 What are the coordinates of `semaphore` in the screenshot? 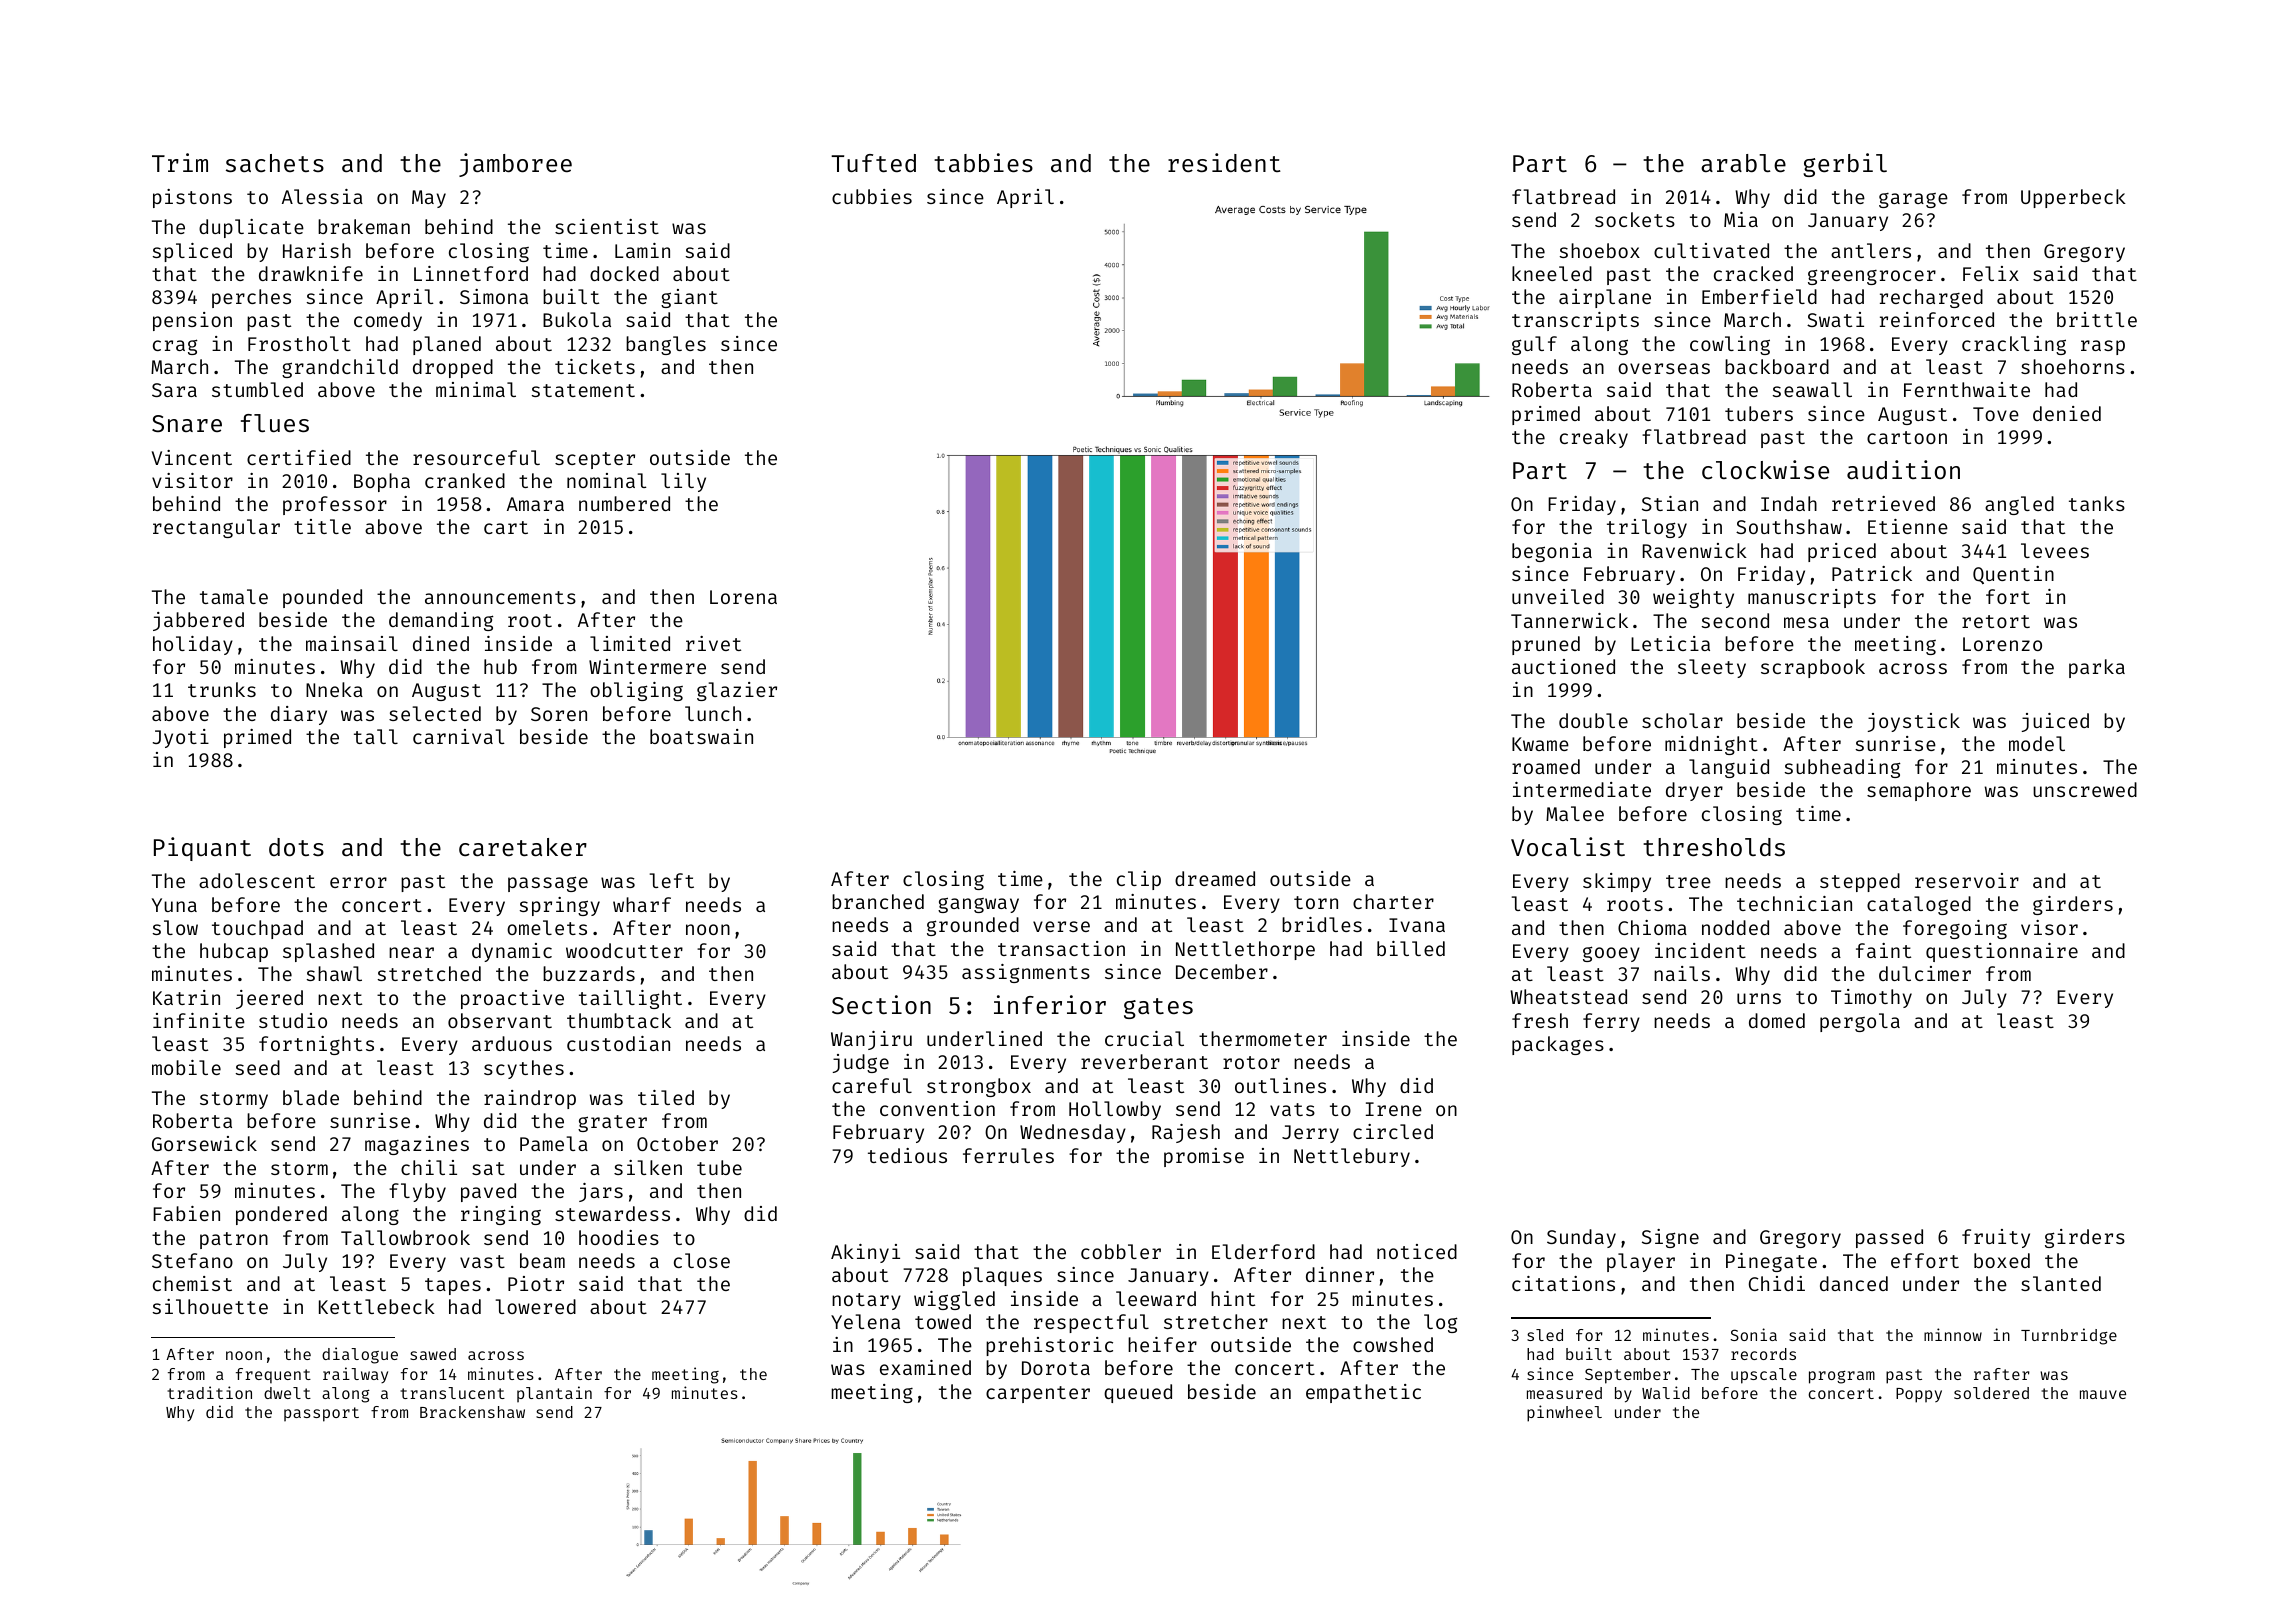 It's located at (1919, 791).
